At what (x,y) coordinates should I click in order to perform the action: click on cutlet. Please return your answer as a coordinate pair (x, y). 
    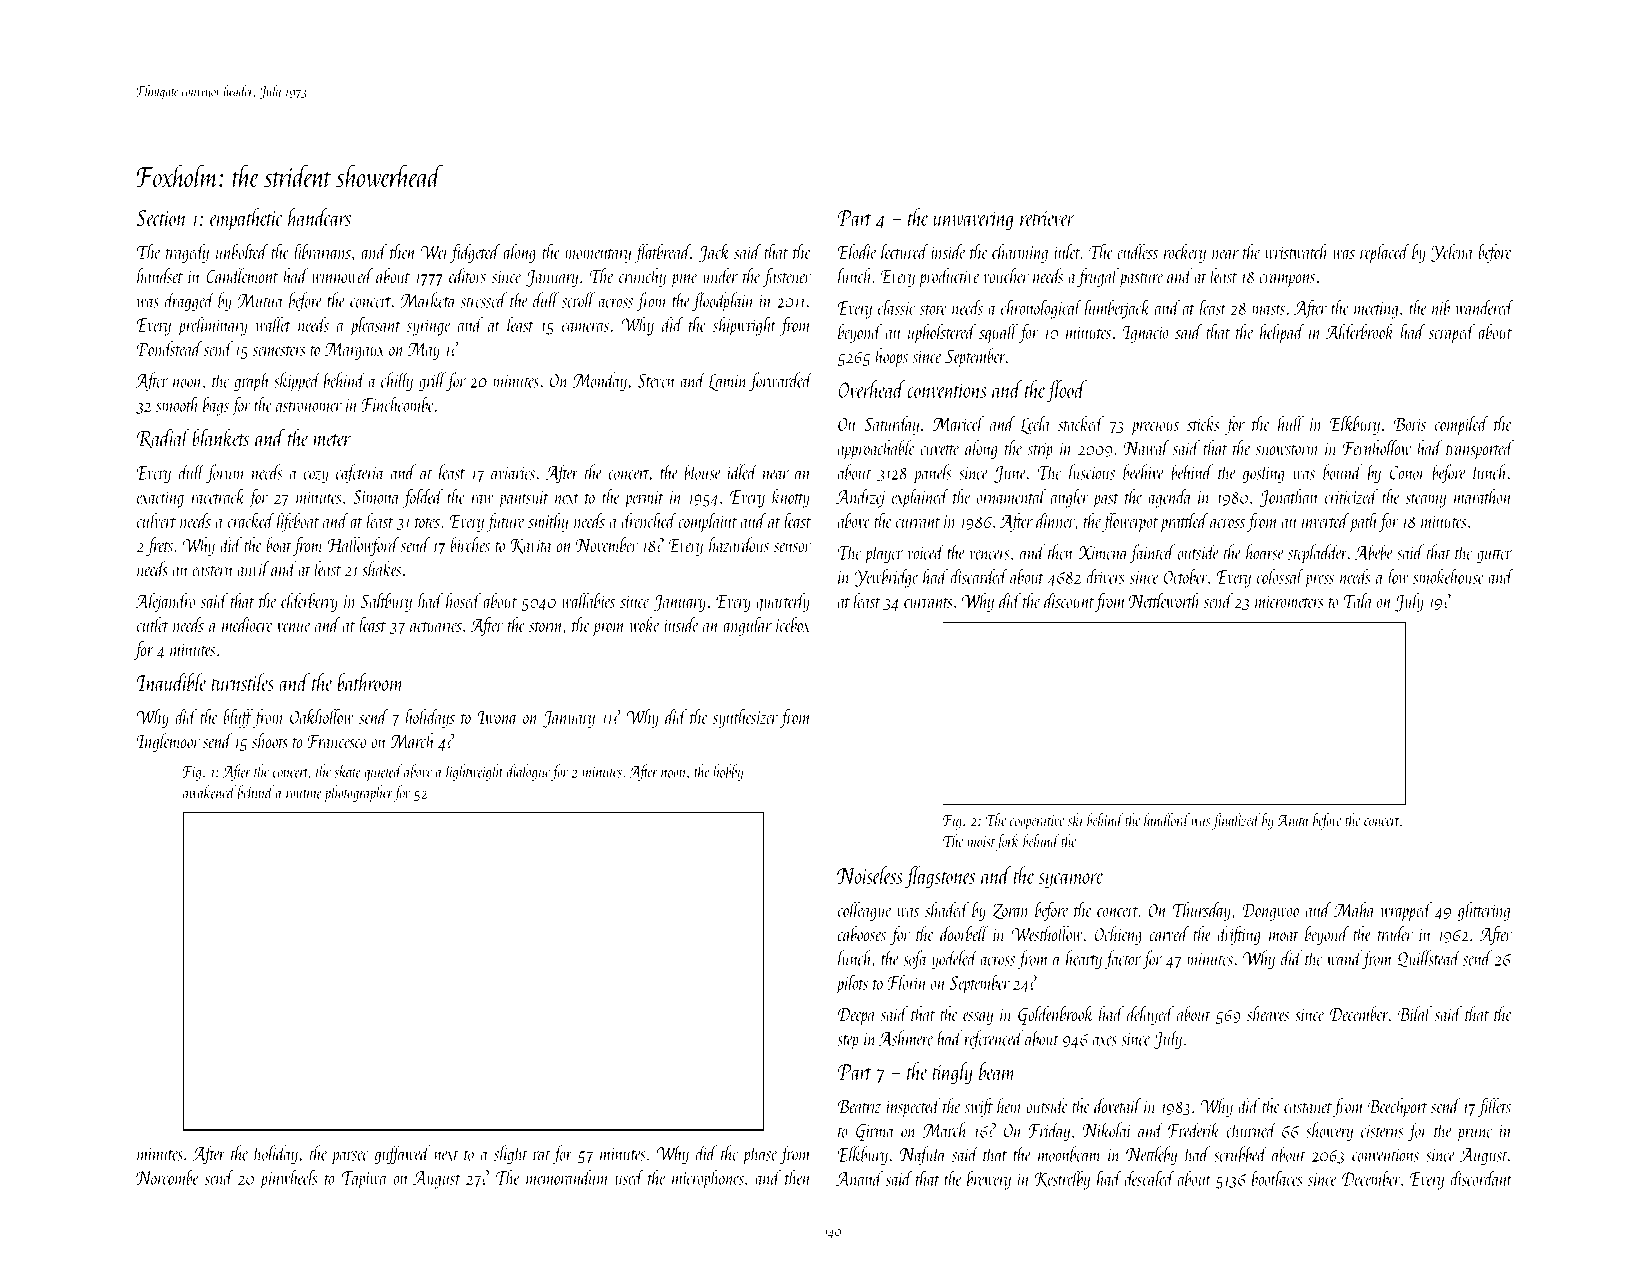
    Looking at the image, I should click on (153, 624).
